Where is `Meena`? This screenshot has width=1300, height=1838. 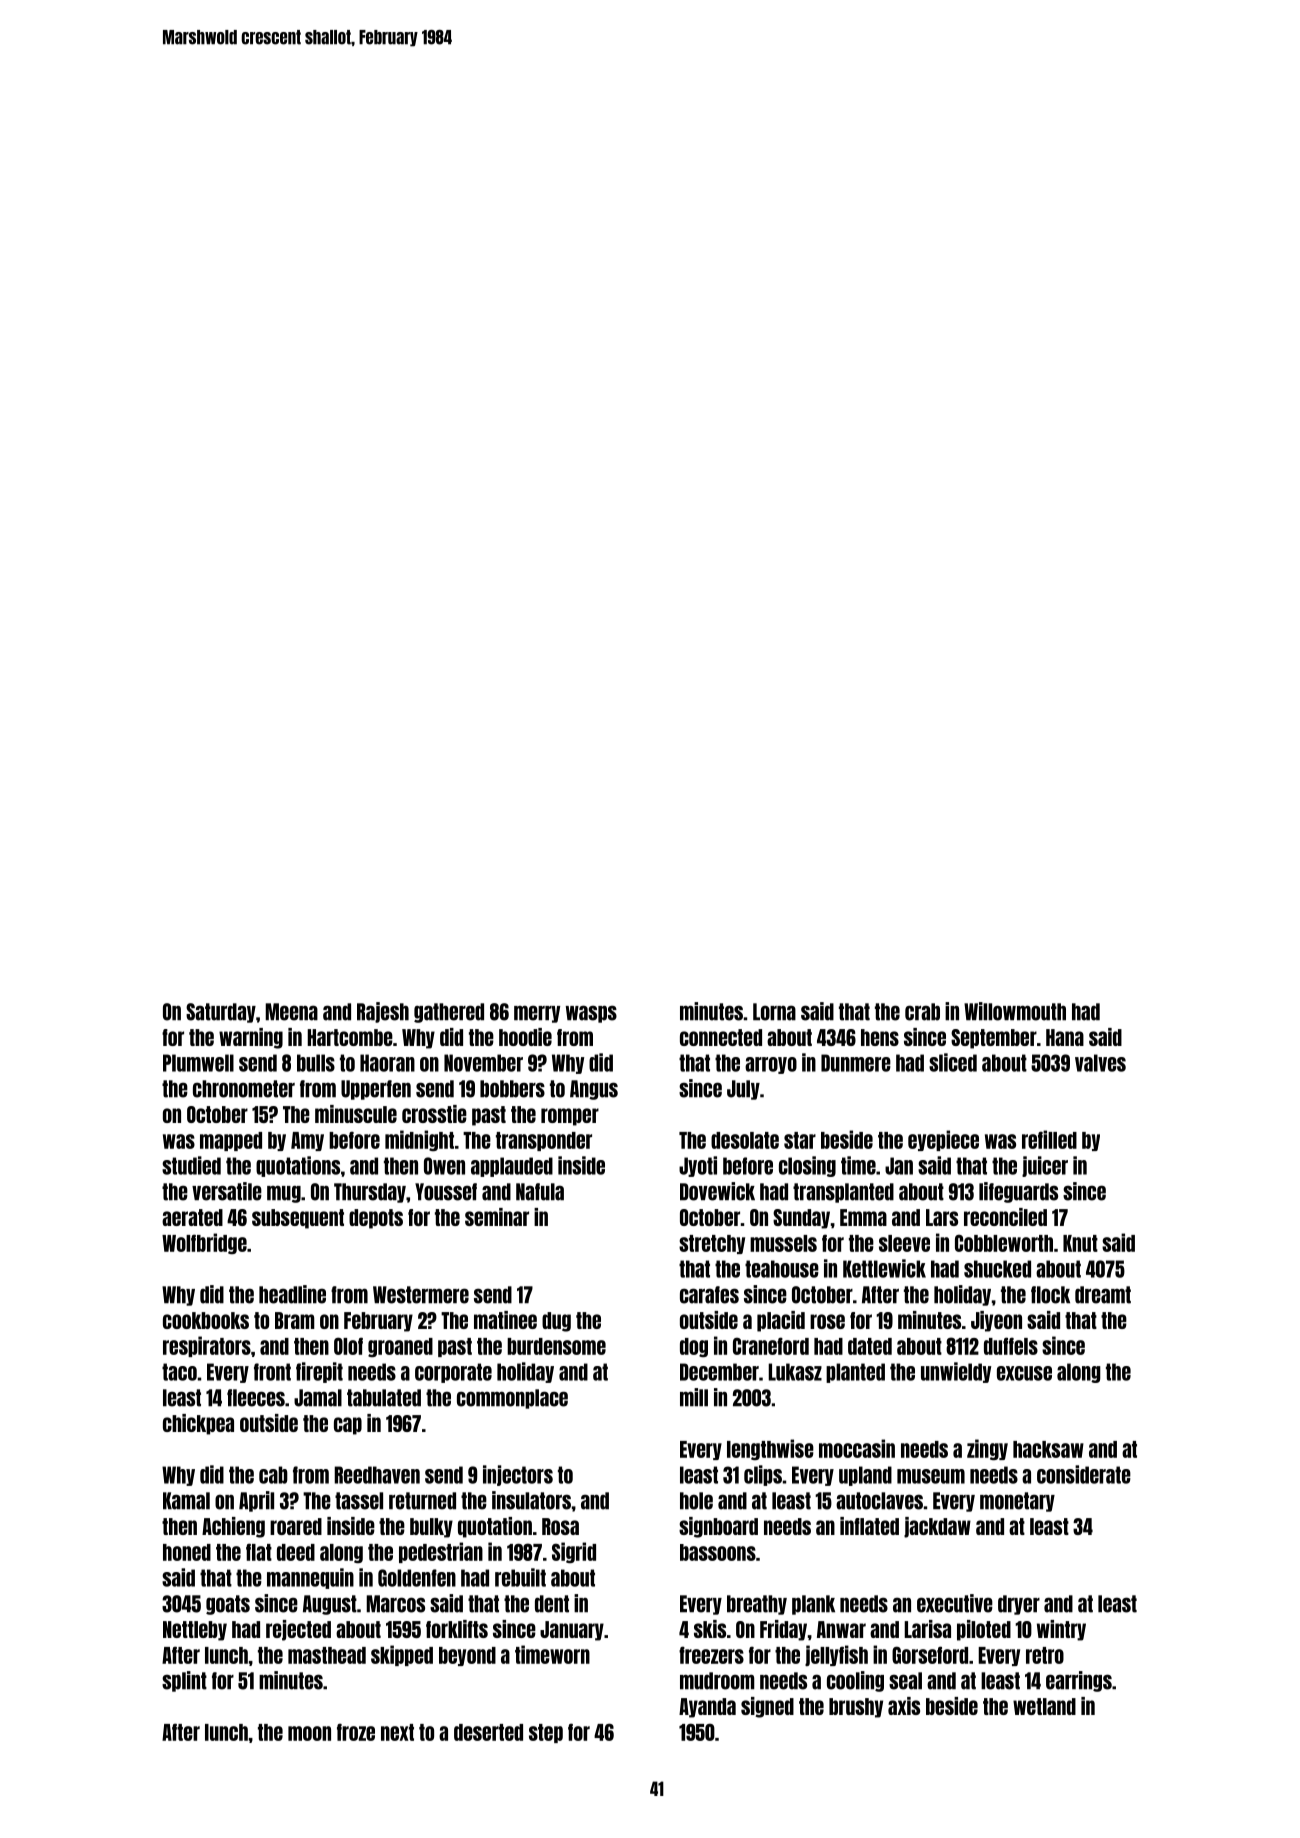
Meena is located at coordinates (291, 1012).
